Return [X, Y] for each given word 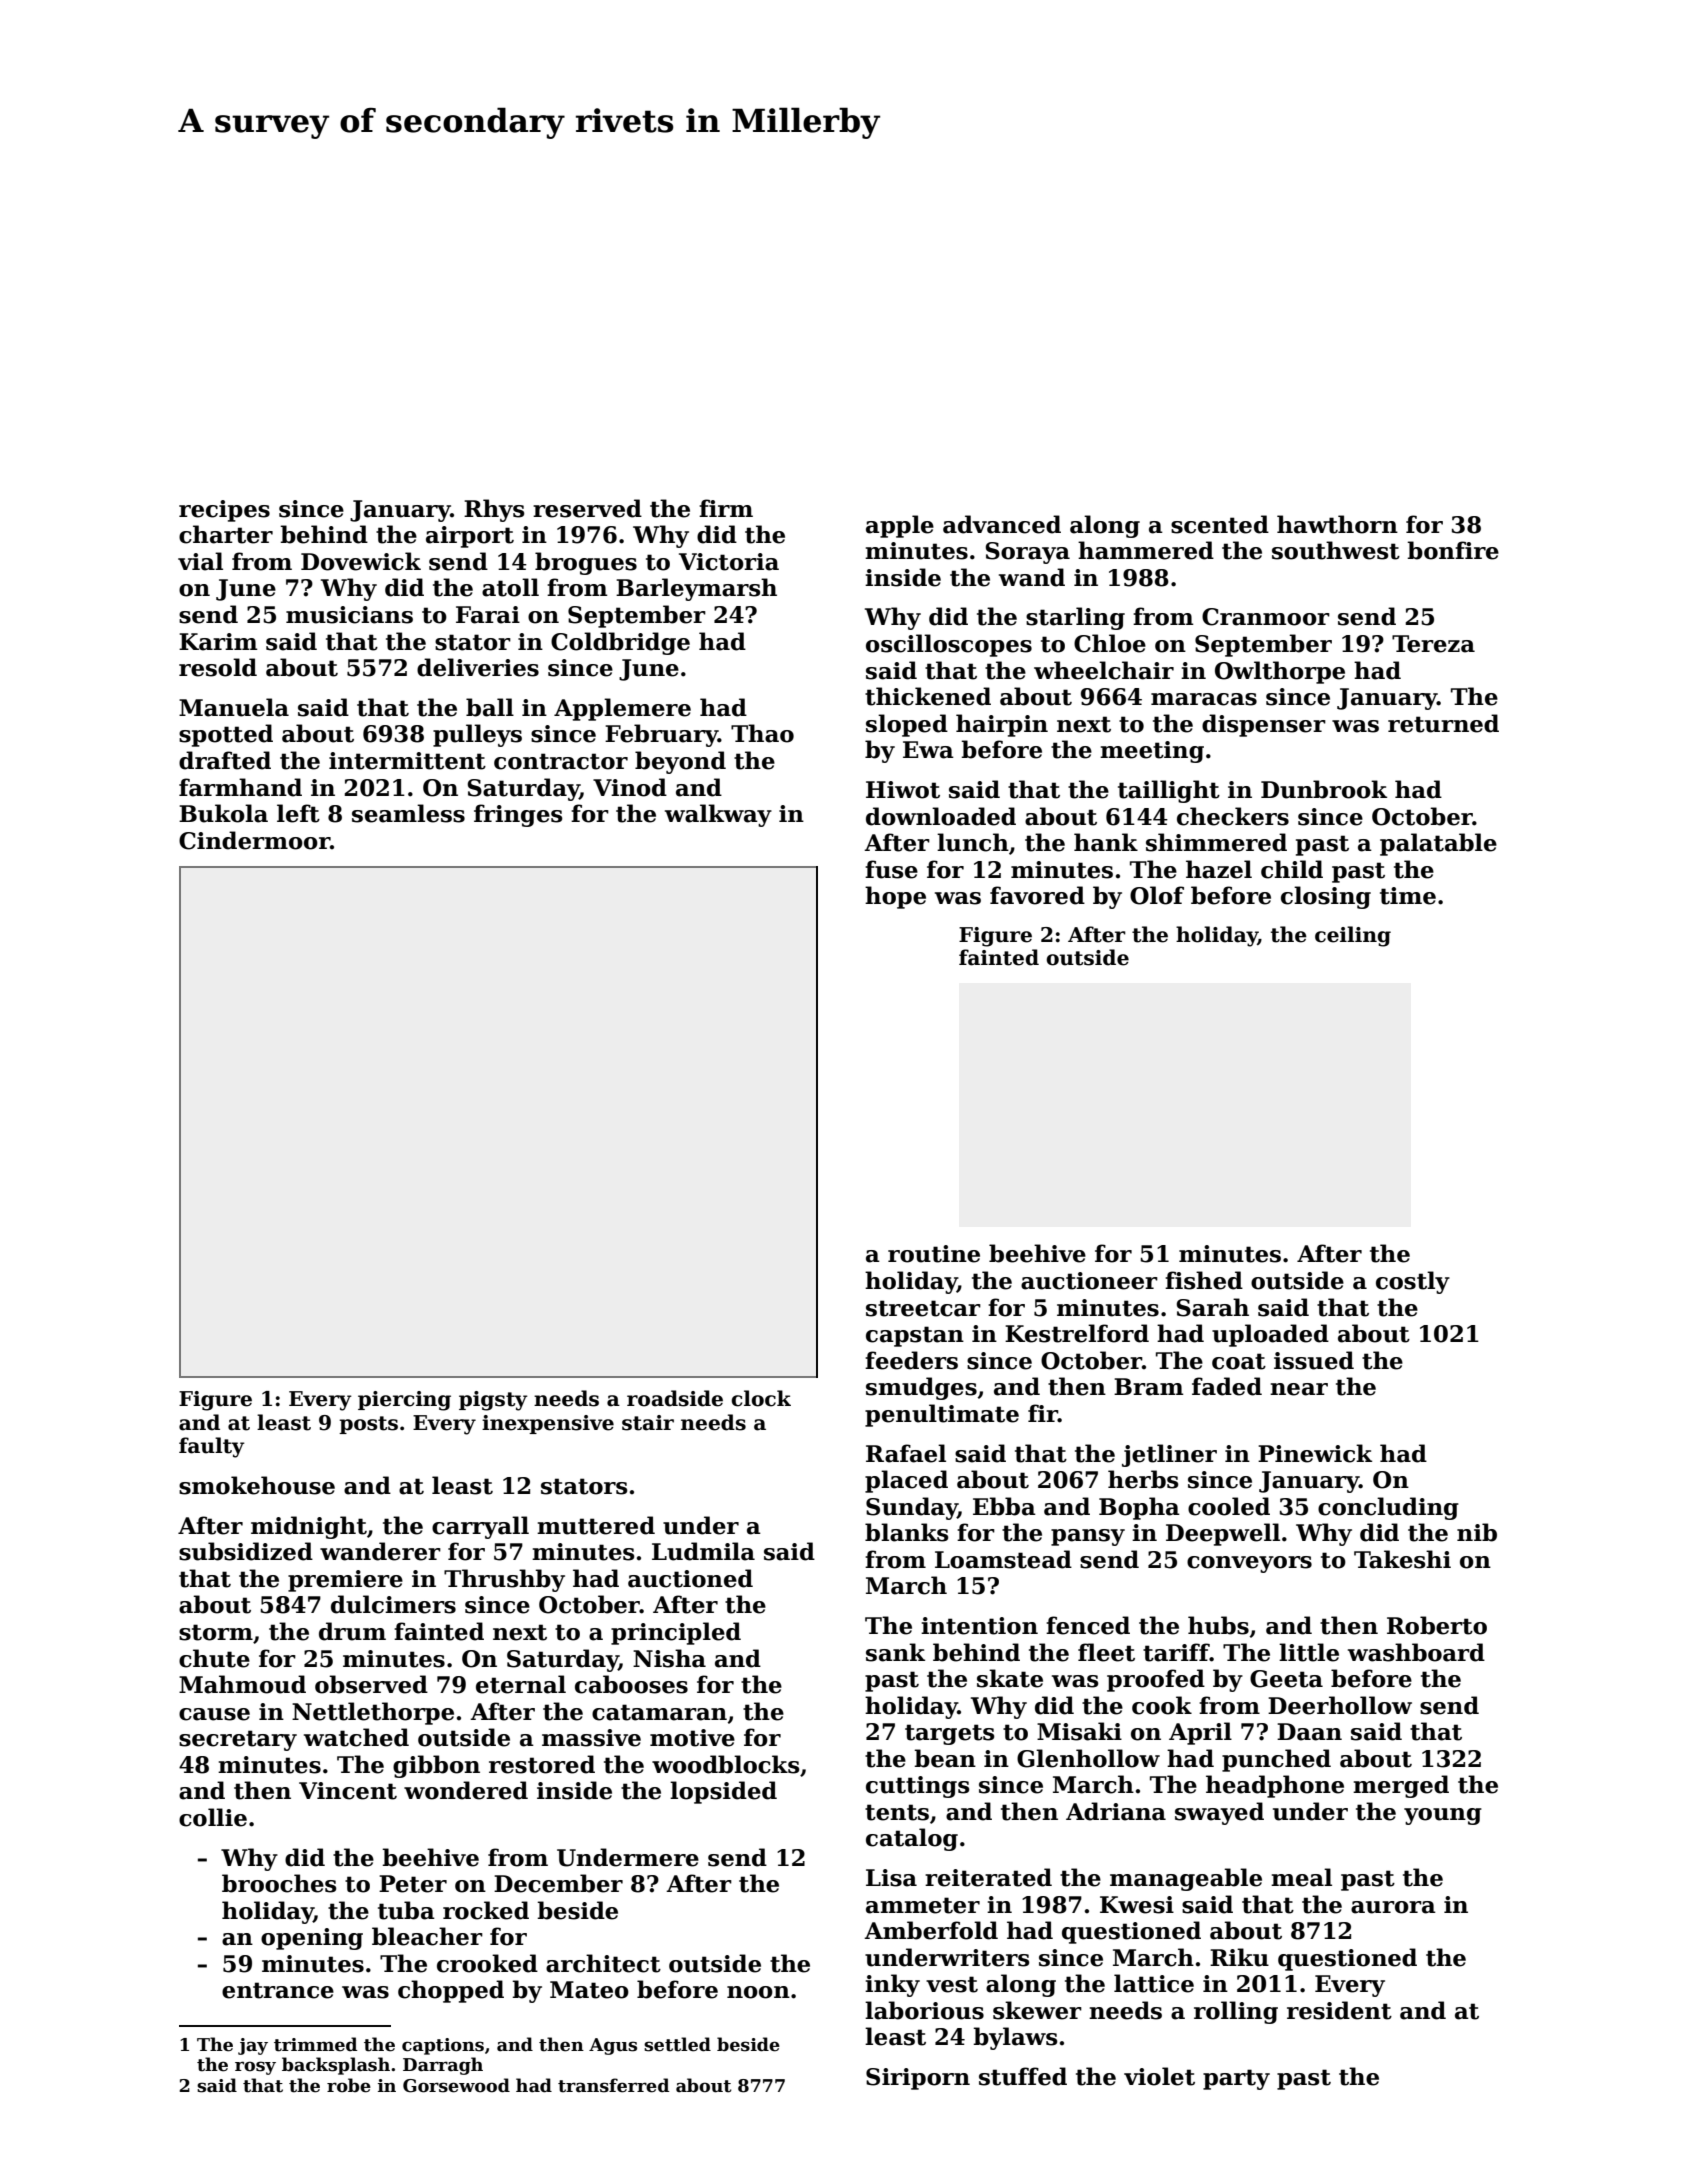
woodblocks [726, 1764]
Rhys [494, 510]
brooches [279, 1883]
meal [1301, 1877]
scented [1220, 524]
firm [726, 508]
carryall [480, 1527]
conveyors [1249, 1564]
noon [758, 1992]
